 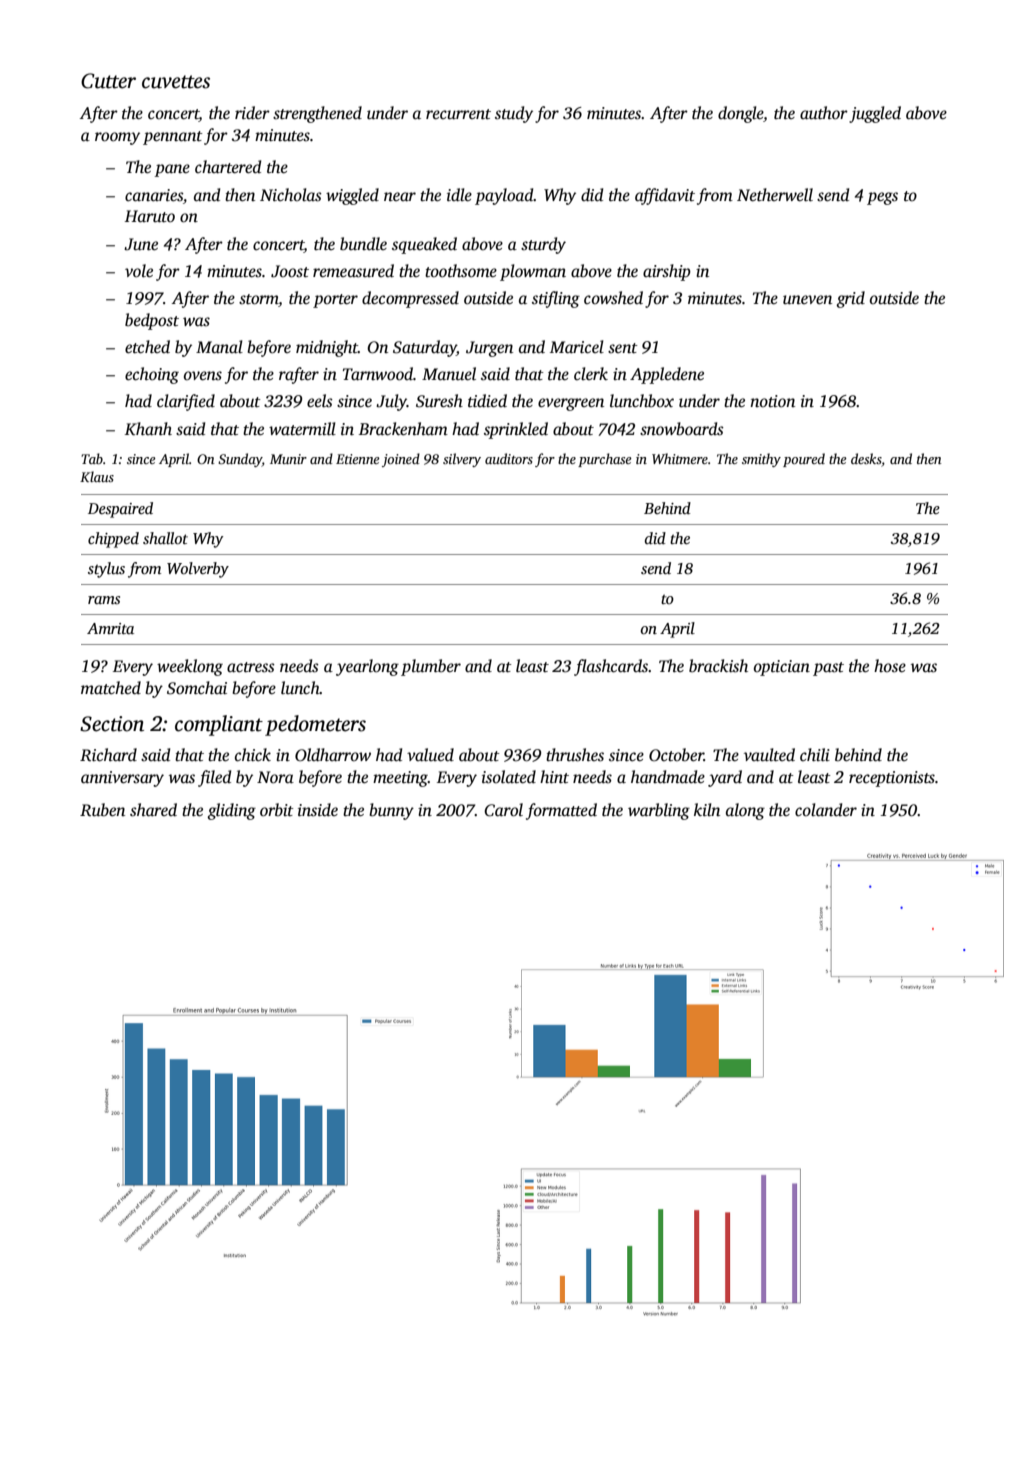 I want to click on Cutter, so click(x=108, y=81).
